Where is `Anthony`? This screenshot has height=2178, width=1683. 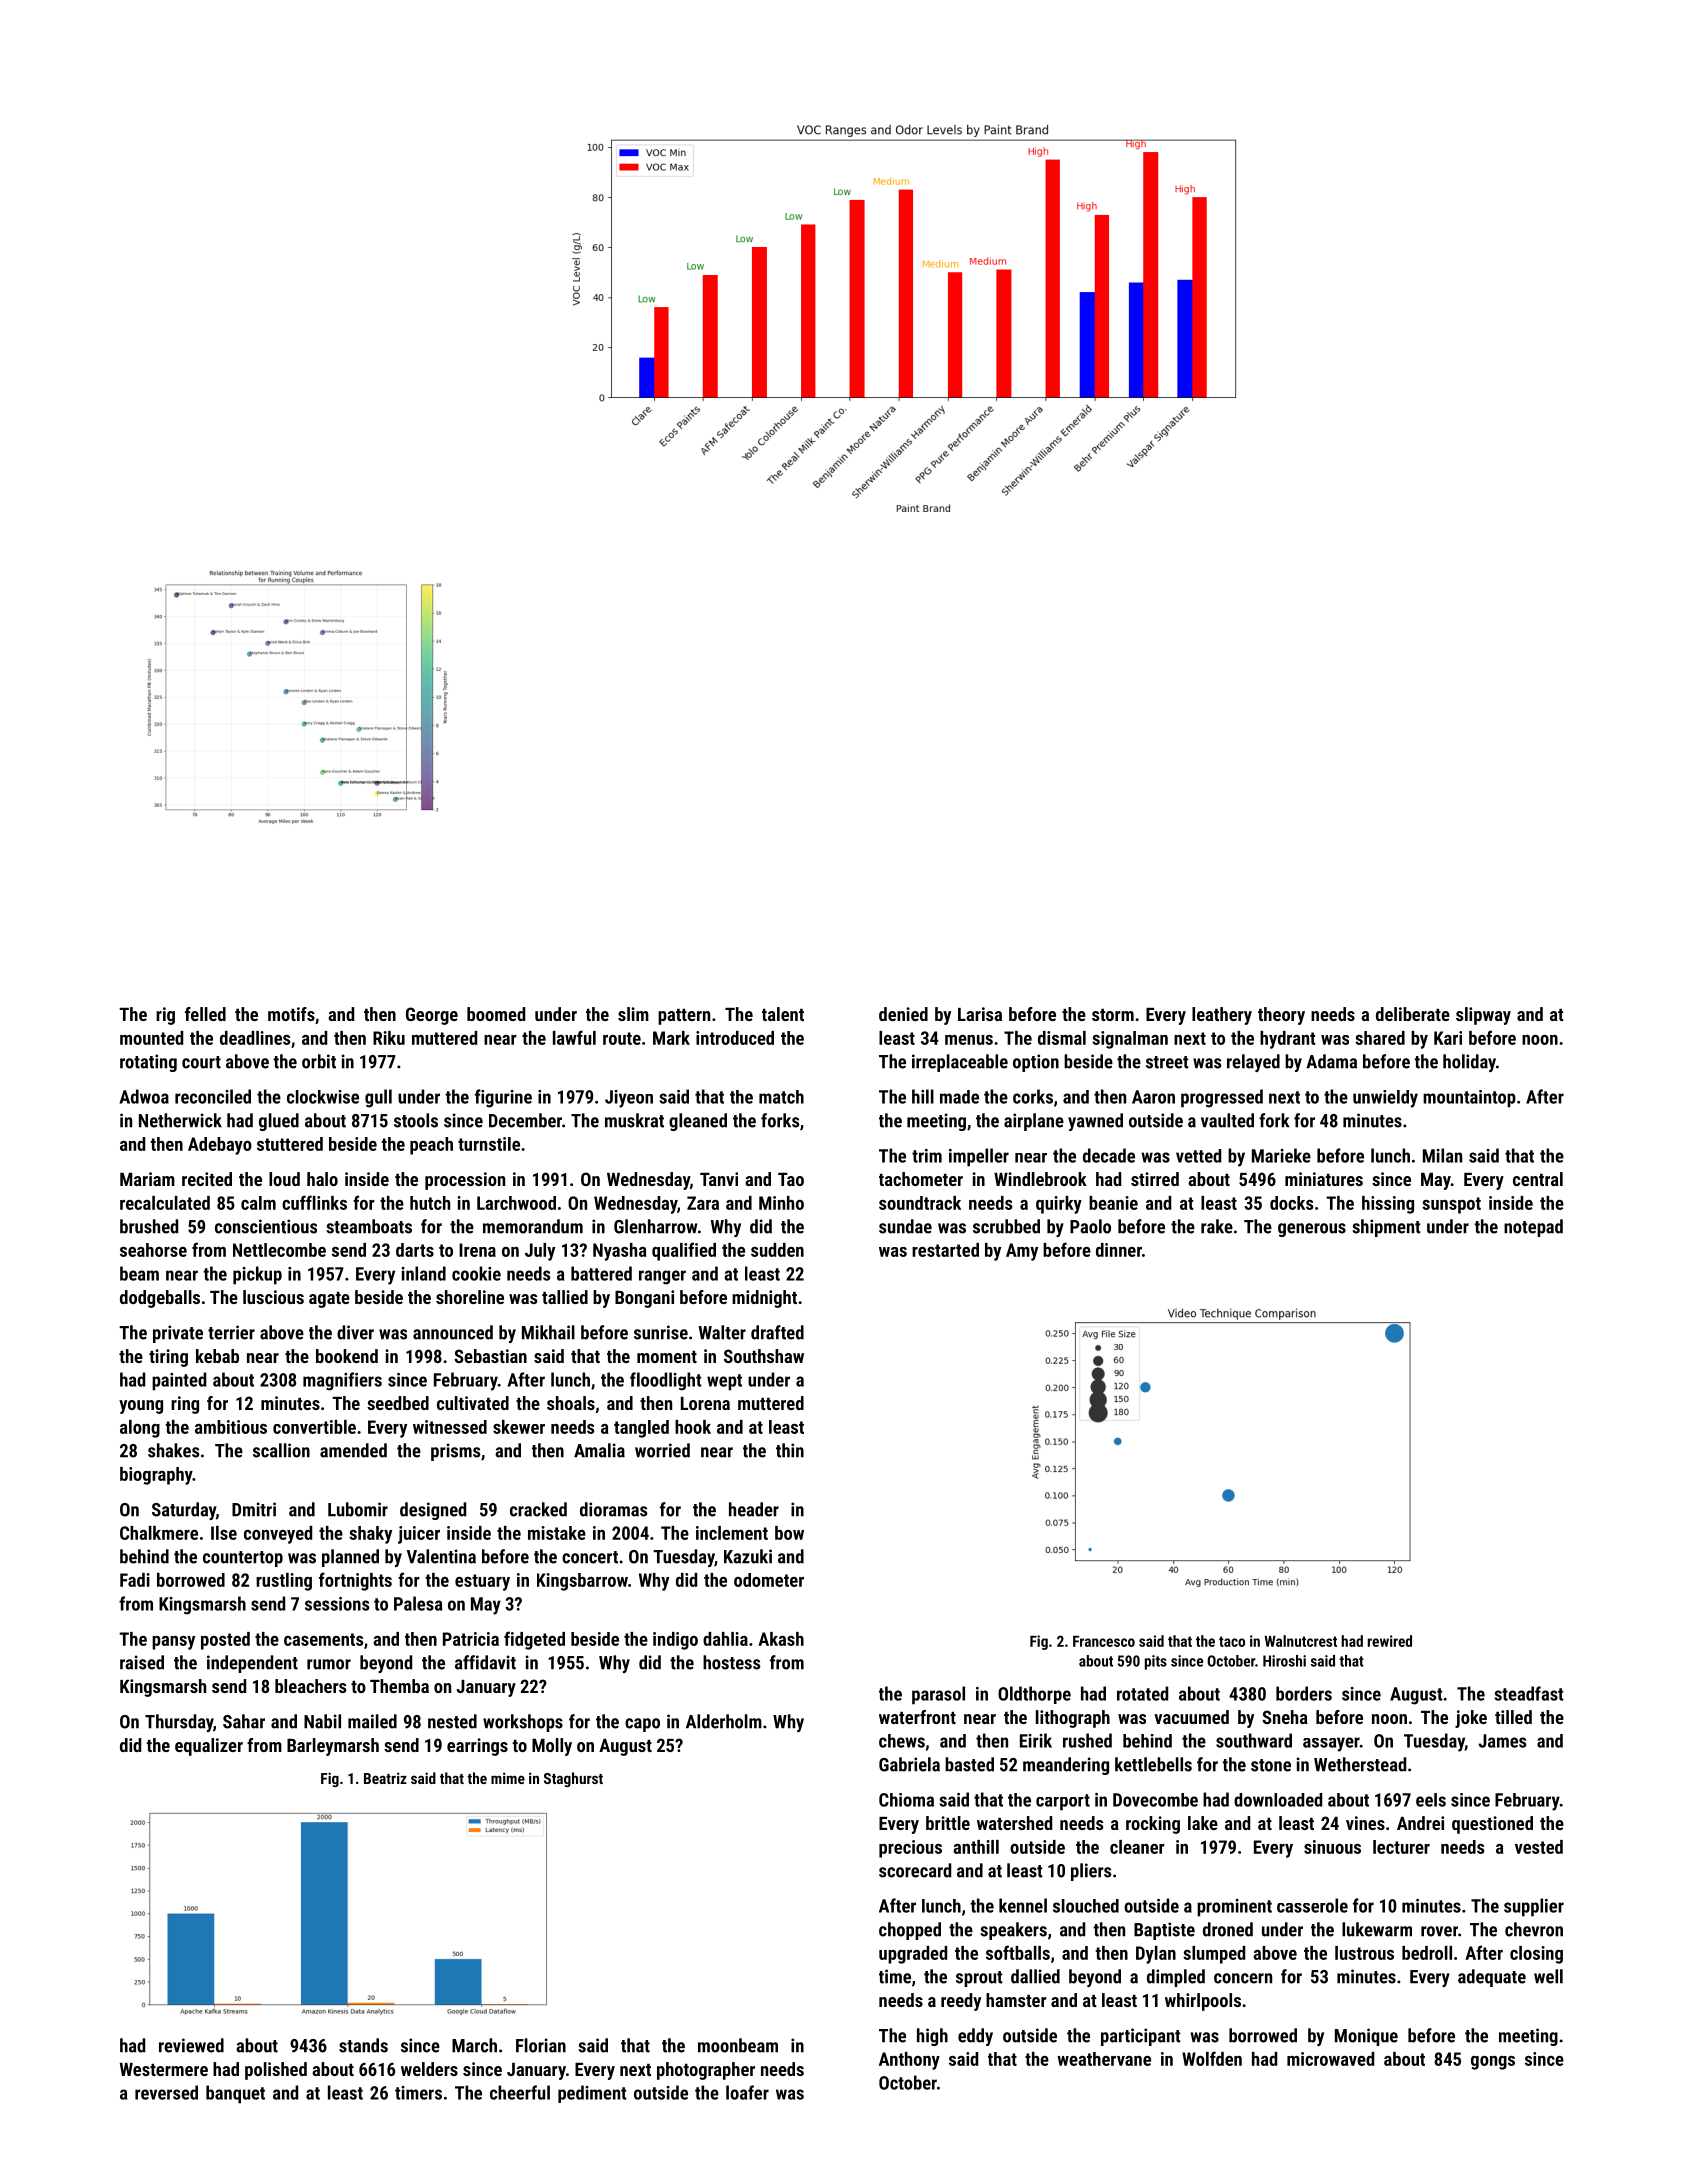
Anthony is located at coordinates (909, 2061).
